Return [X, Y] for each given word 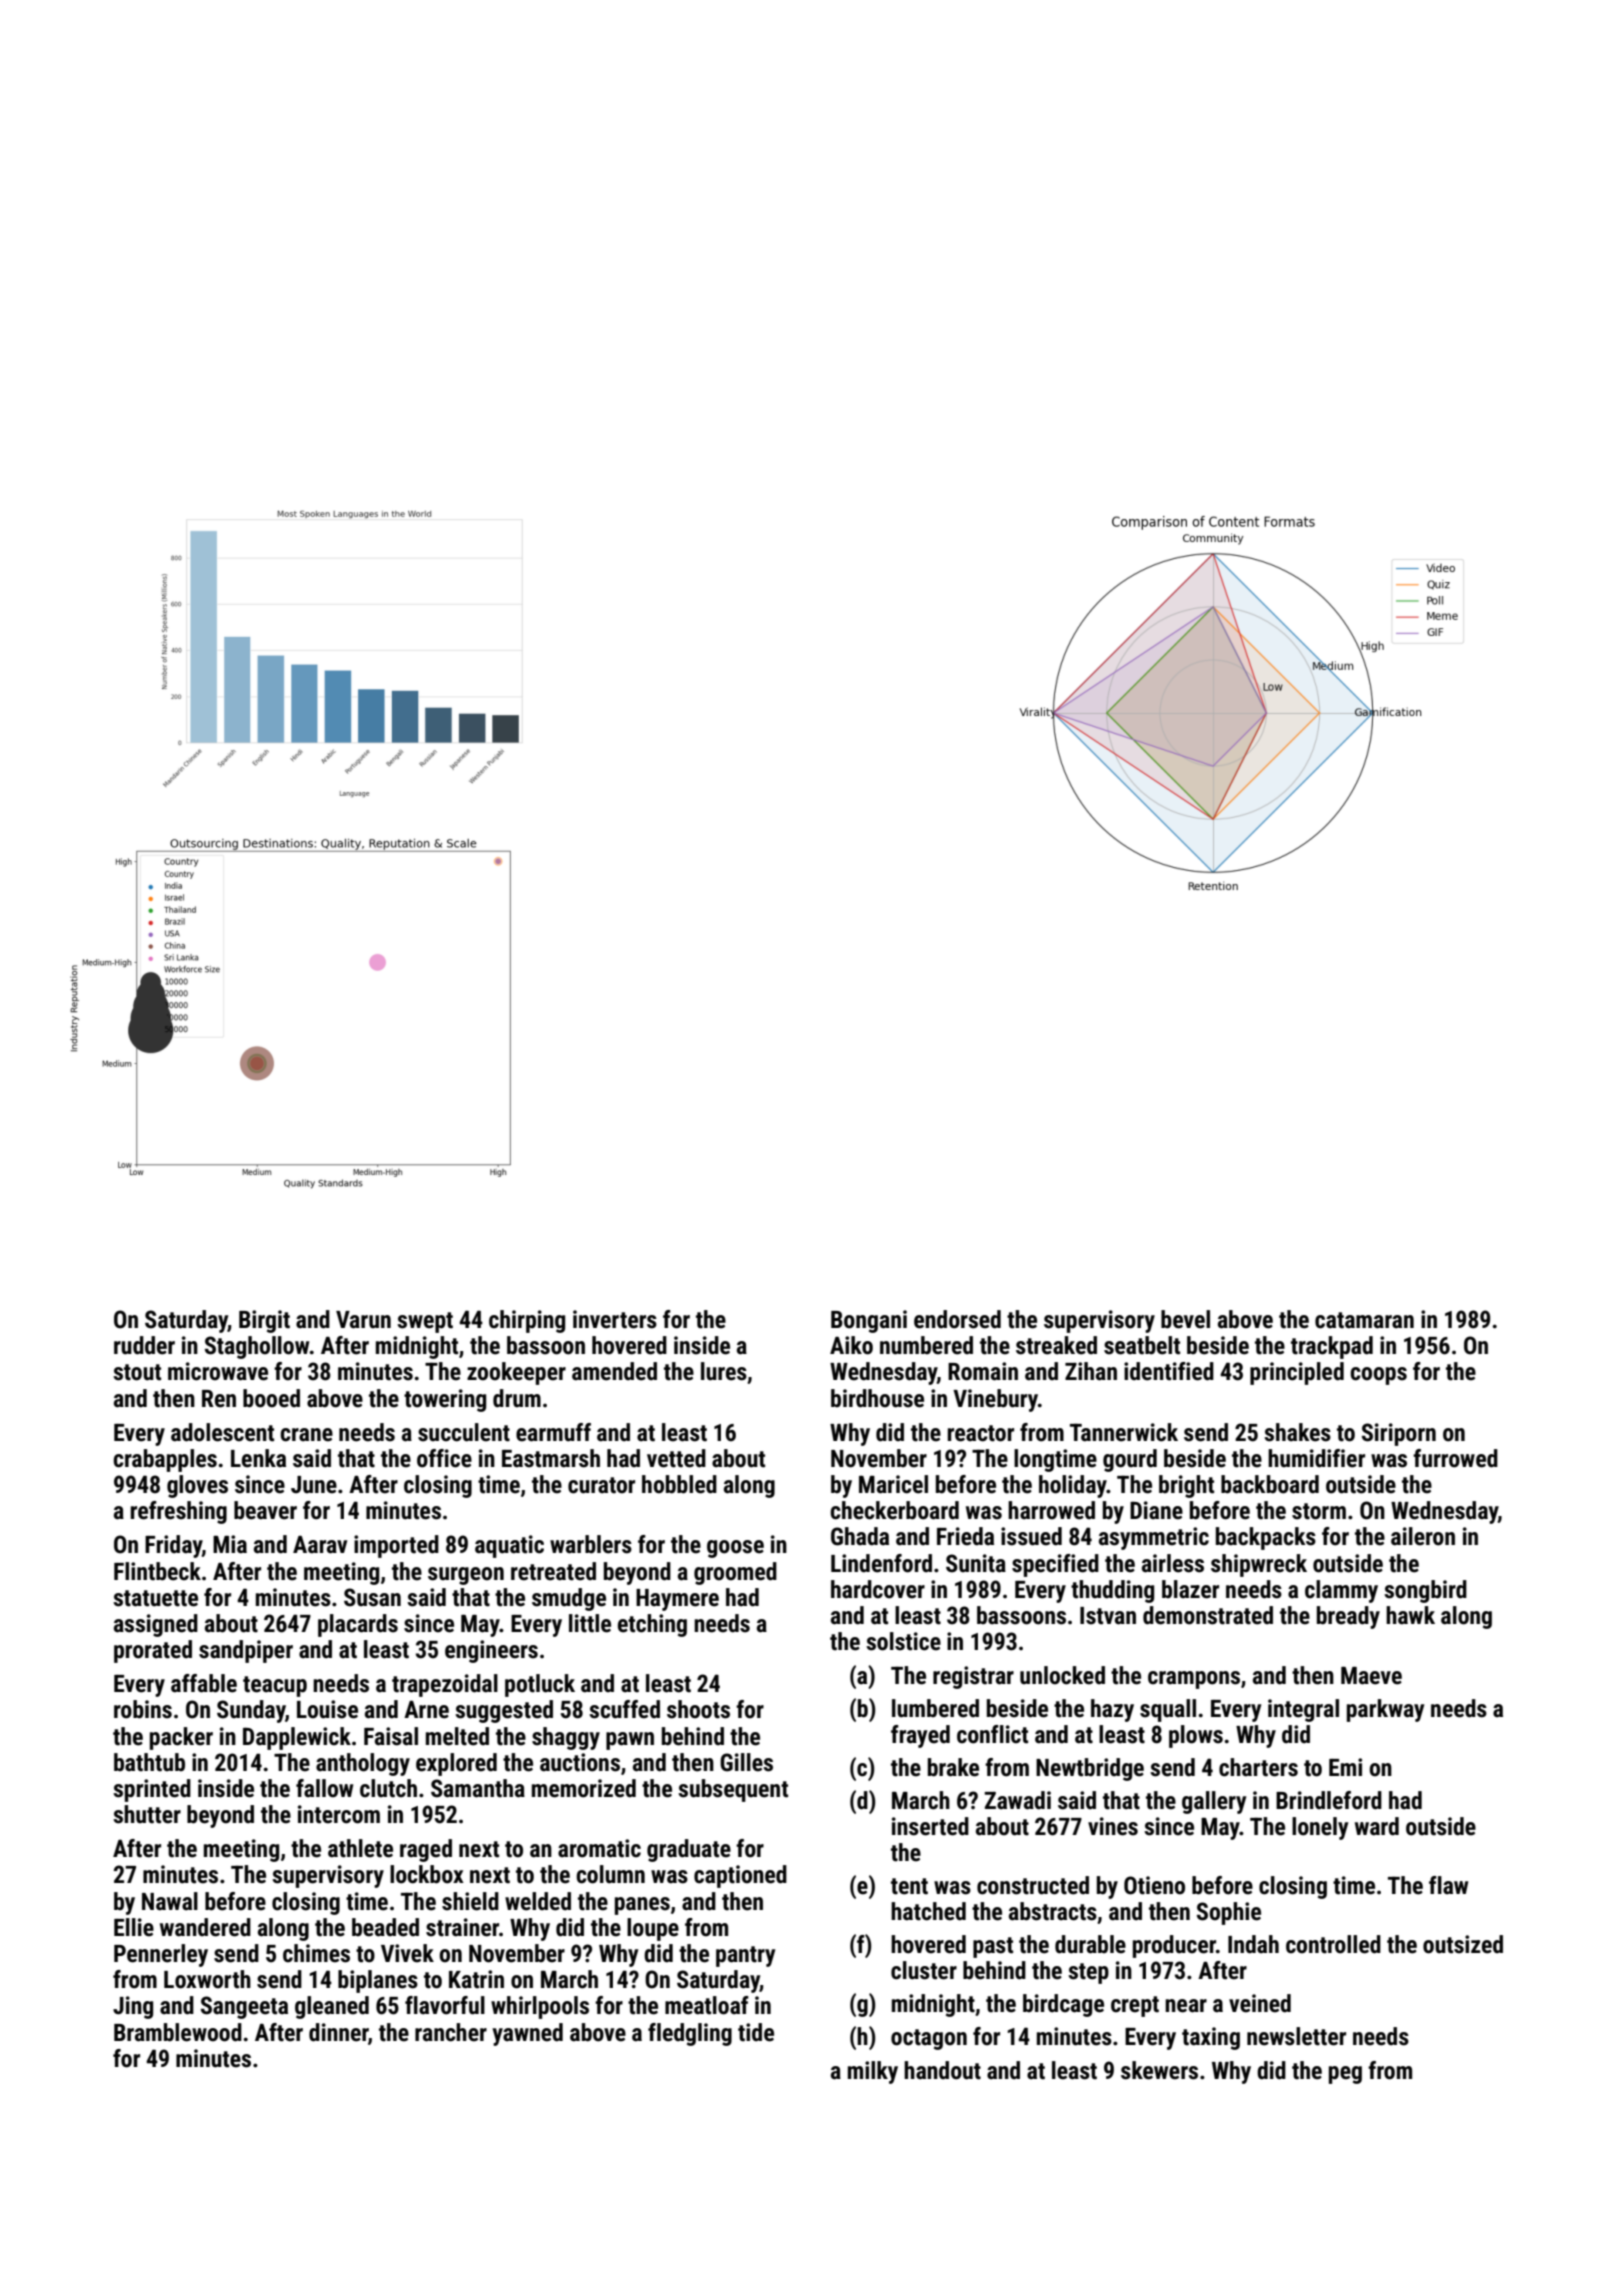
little [590, 1623]
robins [143, 1709]
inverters [615, 1319]
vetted [676, 1458]
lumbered [935, 1708]
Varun [363, 1320]
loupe [653, 1929]
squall [1168, 1710]
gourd [1130, 1460]
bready [1348, 1617]
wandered [205, 1927]
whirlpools [540, 2007]
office [444, 1458]
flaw [1448, 1885]
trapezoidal [445, 1685]
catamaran [1364, 1320]
